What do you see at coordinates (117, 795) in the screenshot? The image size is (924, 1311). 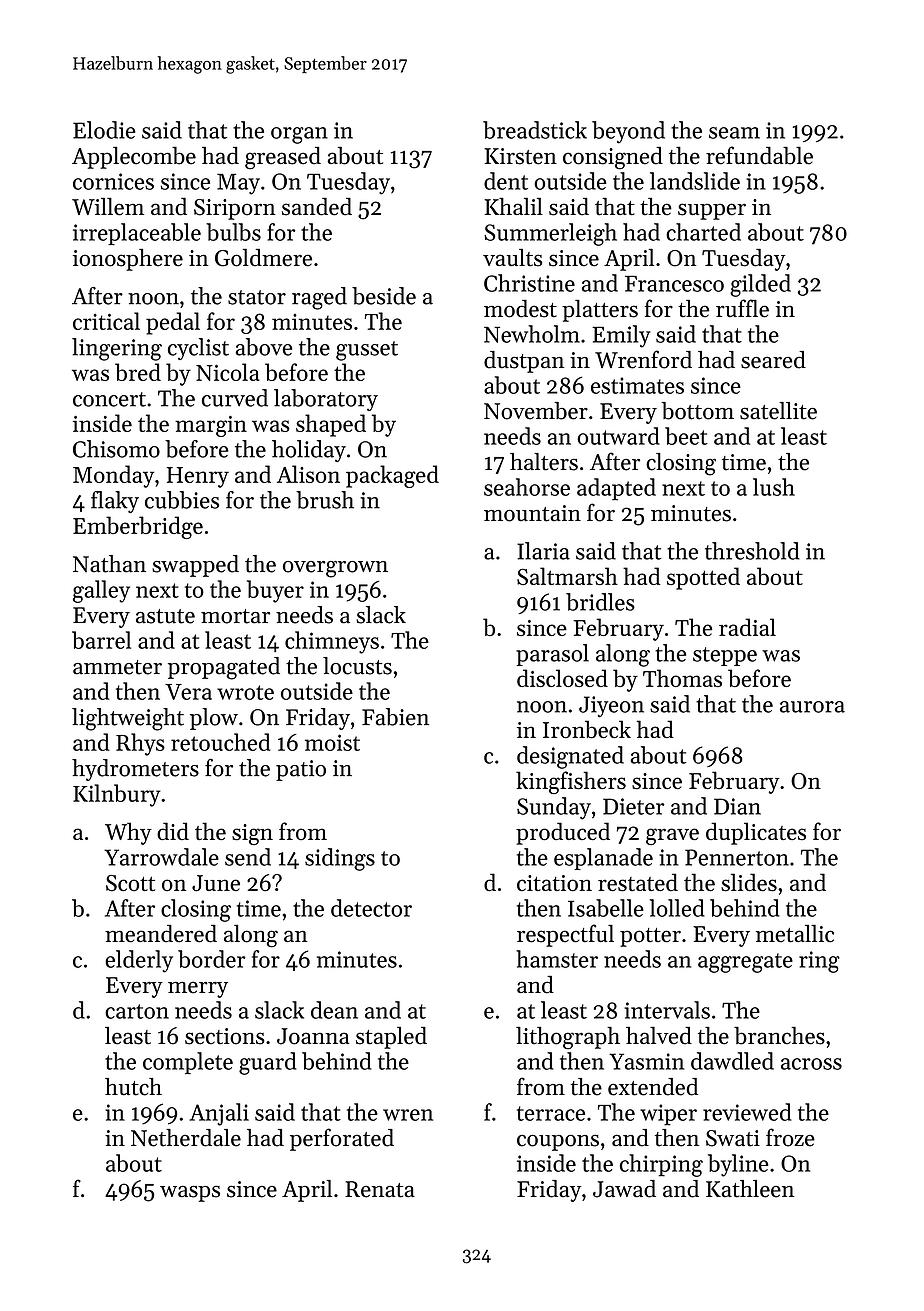 I see `Kilnbury` at bounding box center [117, 795].
